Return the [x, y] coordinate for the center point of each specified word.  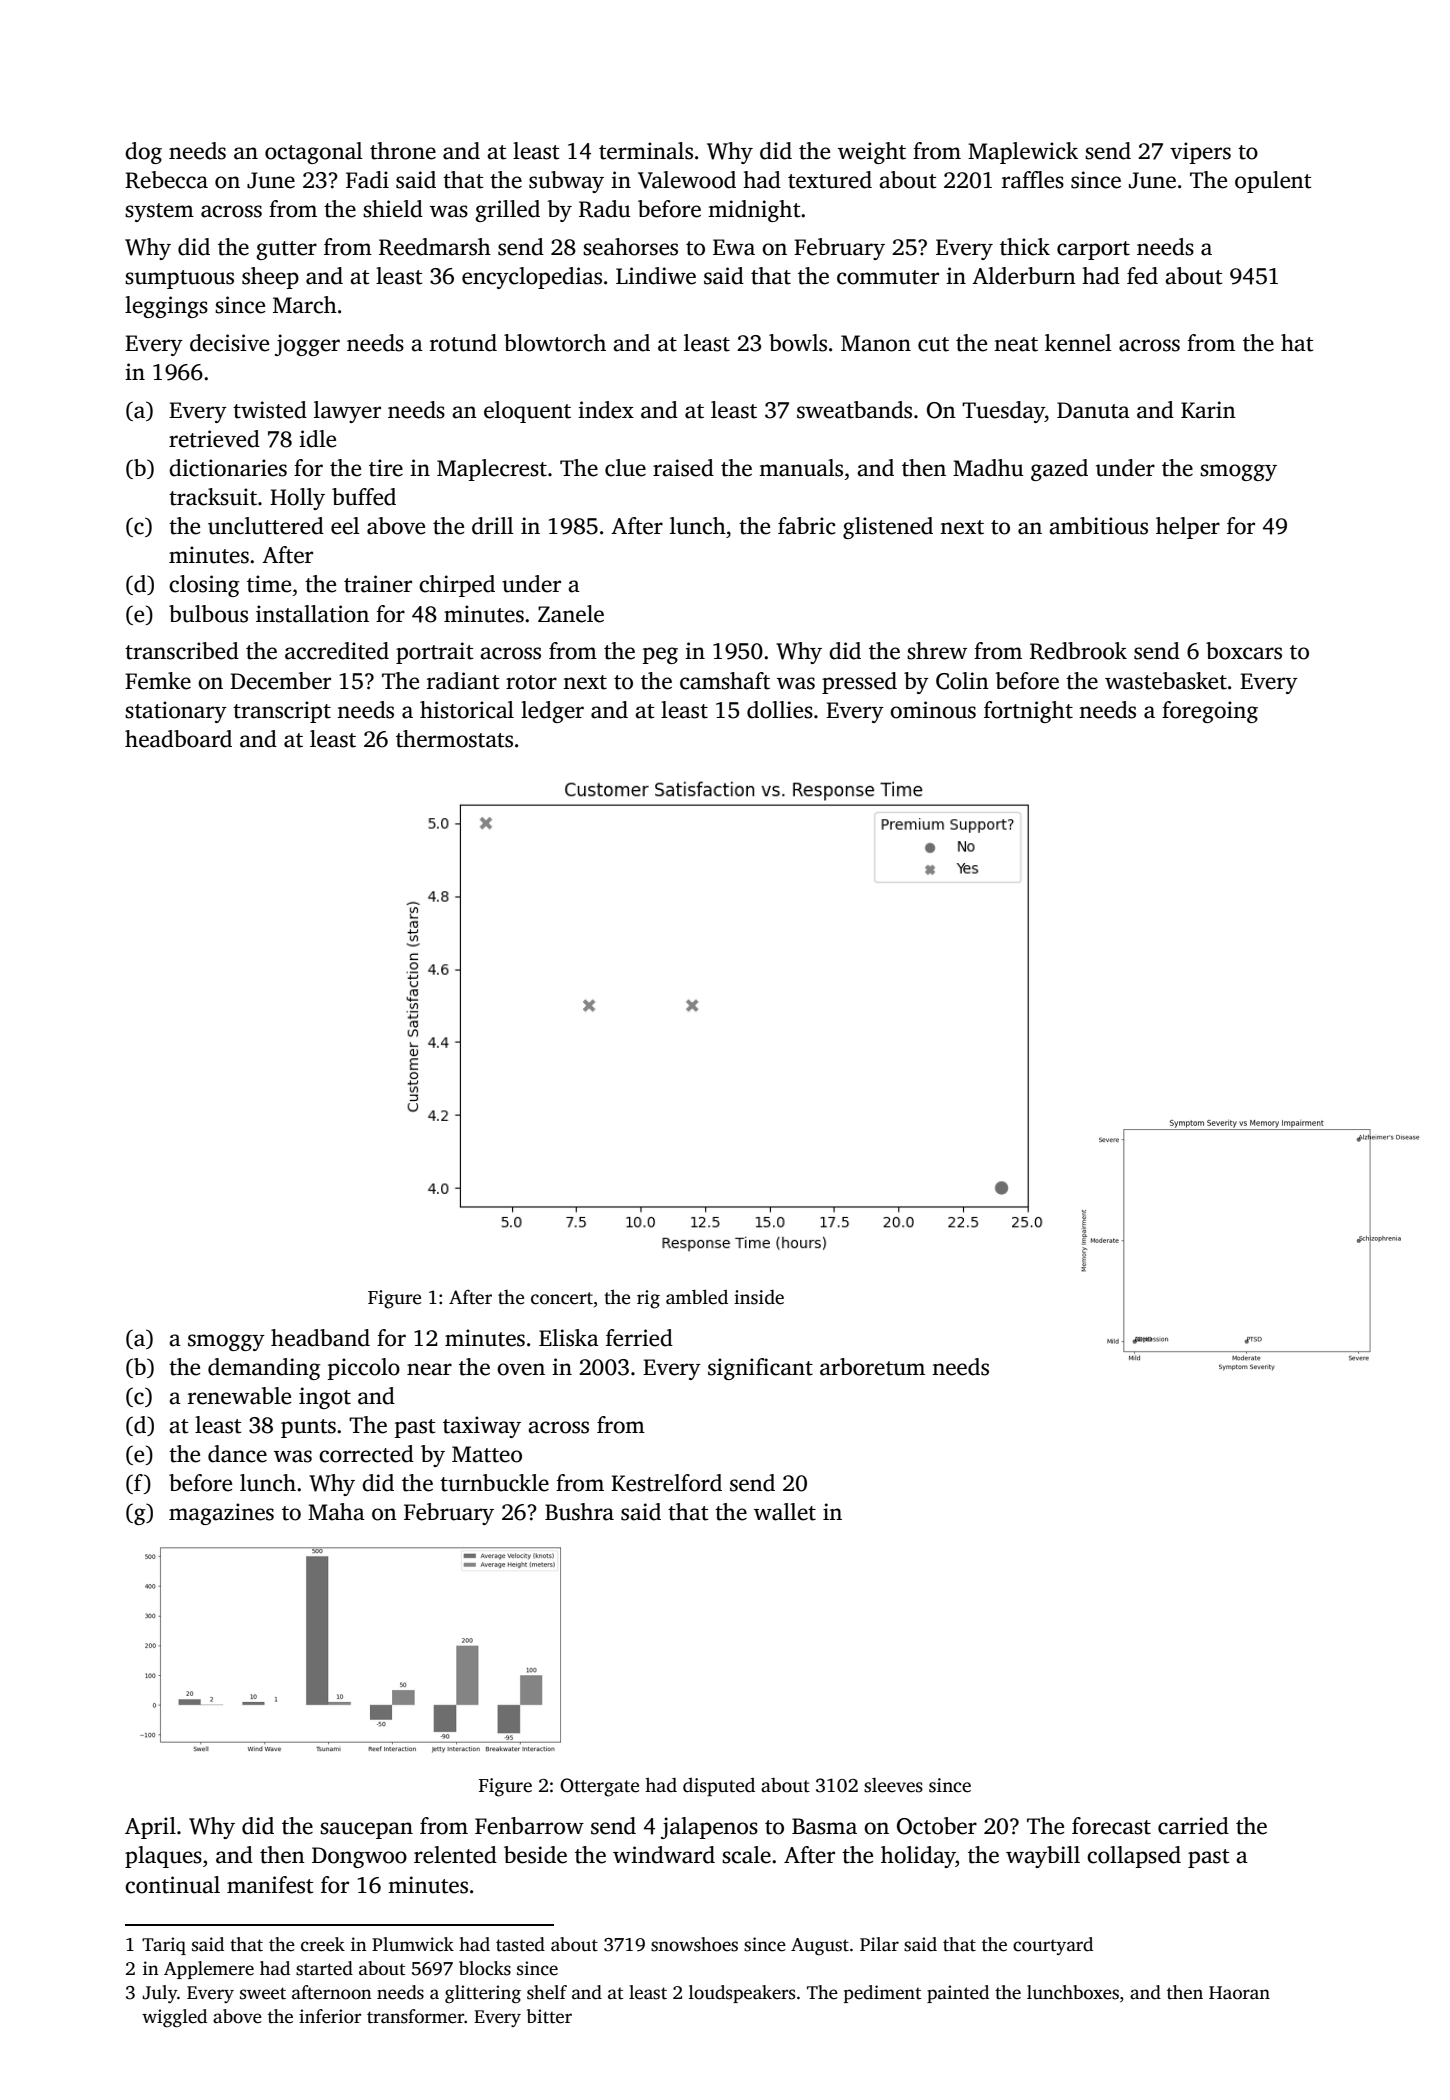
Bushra [579, 1512]
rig [648, 1299]
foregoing [1210, 712]
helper [1188, 528]
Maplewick [1023, 153]
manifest [270, 1885]
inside [759, 1297]
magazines [221, 1514]
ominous [933, 710]
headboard [178, 739]
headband [320, 1338]
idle [317, 439]
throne [403, 151]
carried [1193, 1826]
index [606, 410]
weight [872, 153]
